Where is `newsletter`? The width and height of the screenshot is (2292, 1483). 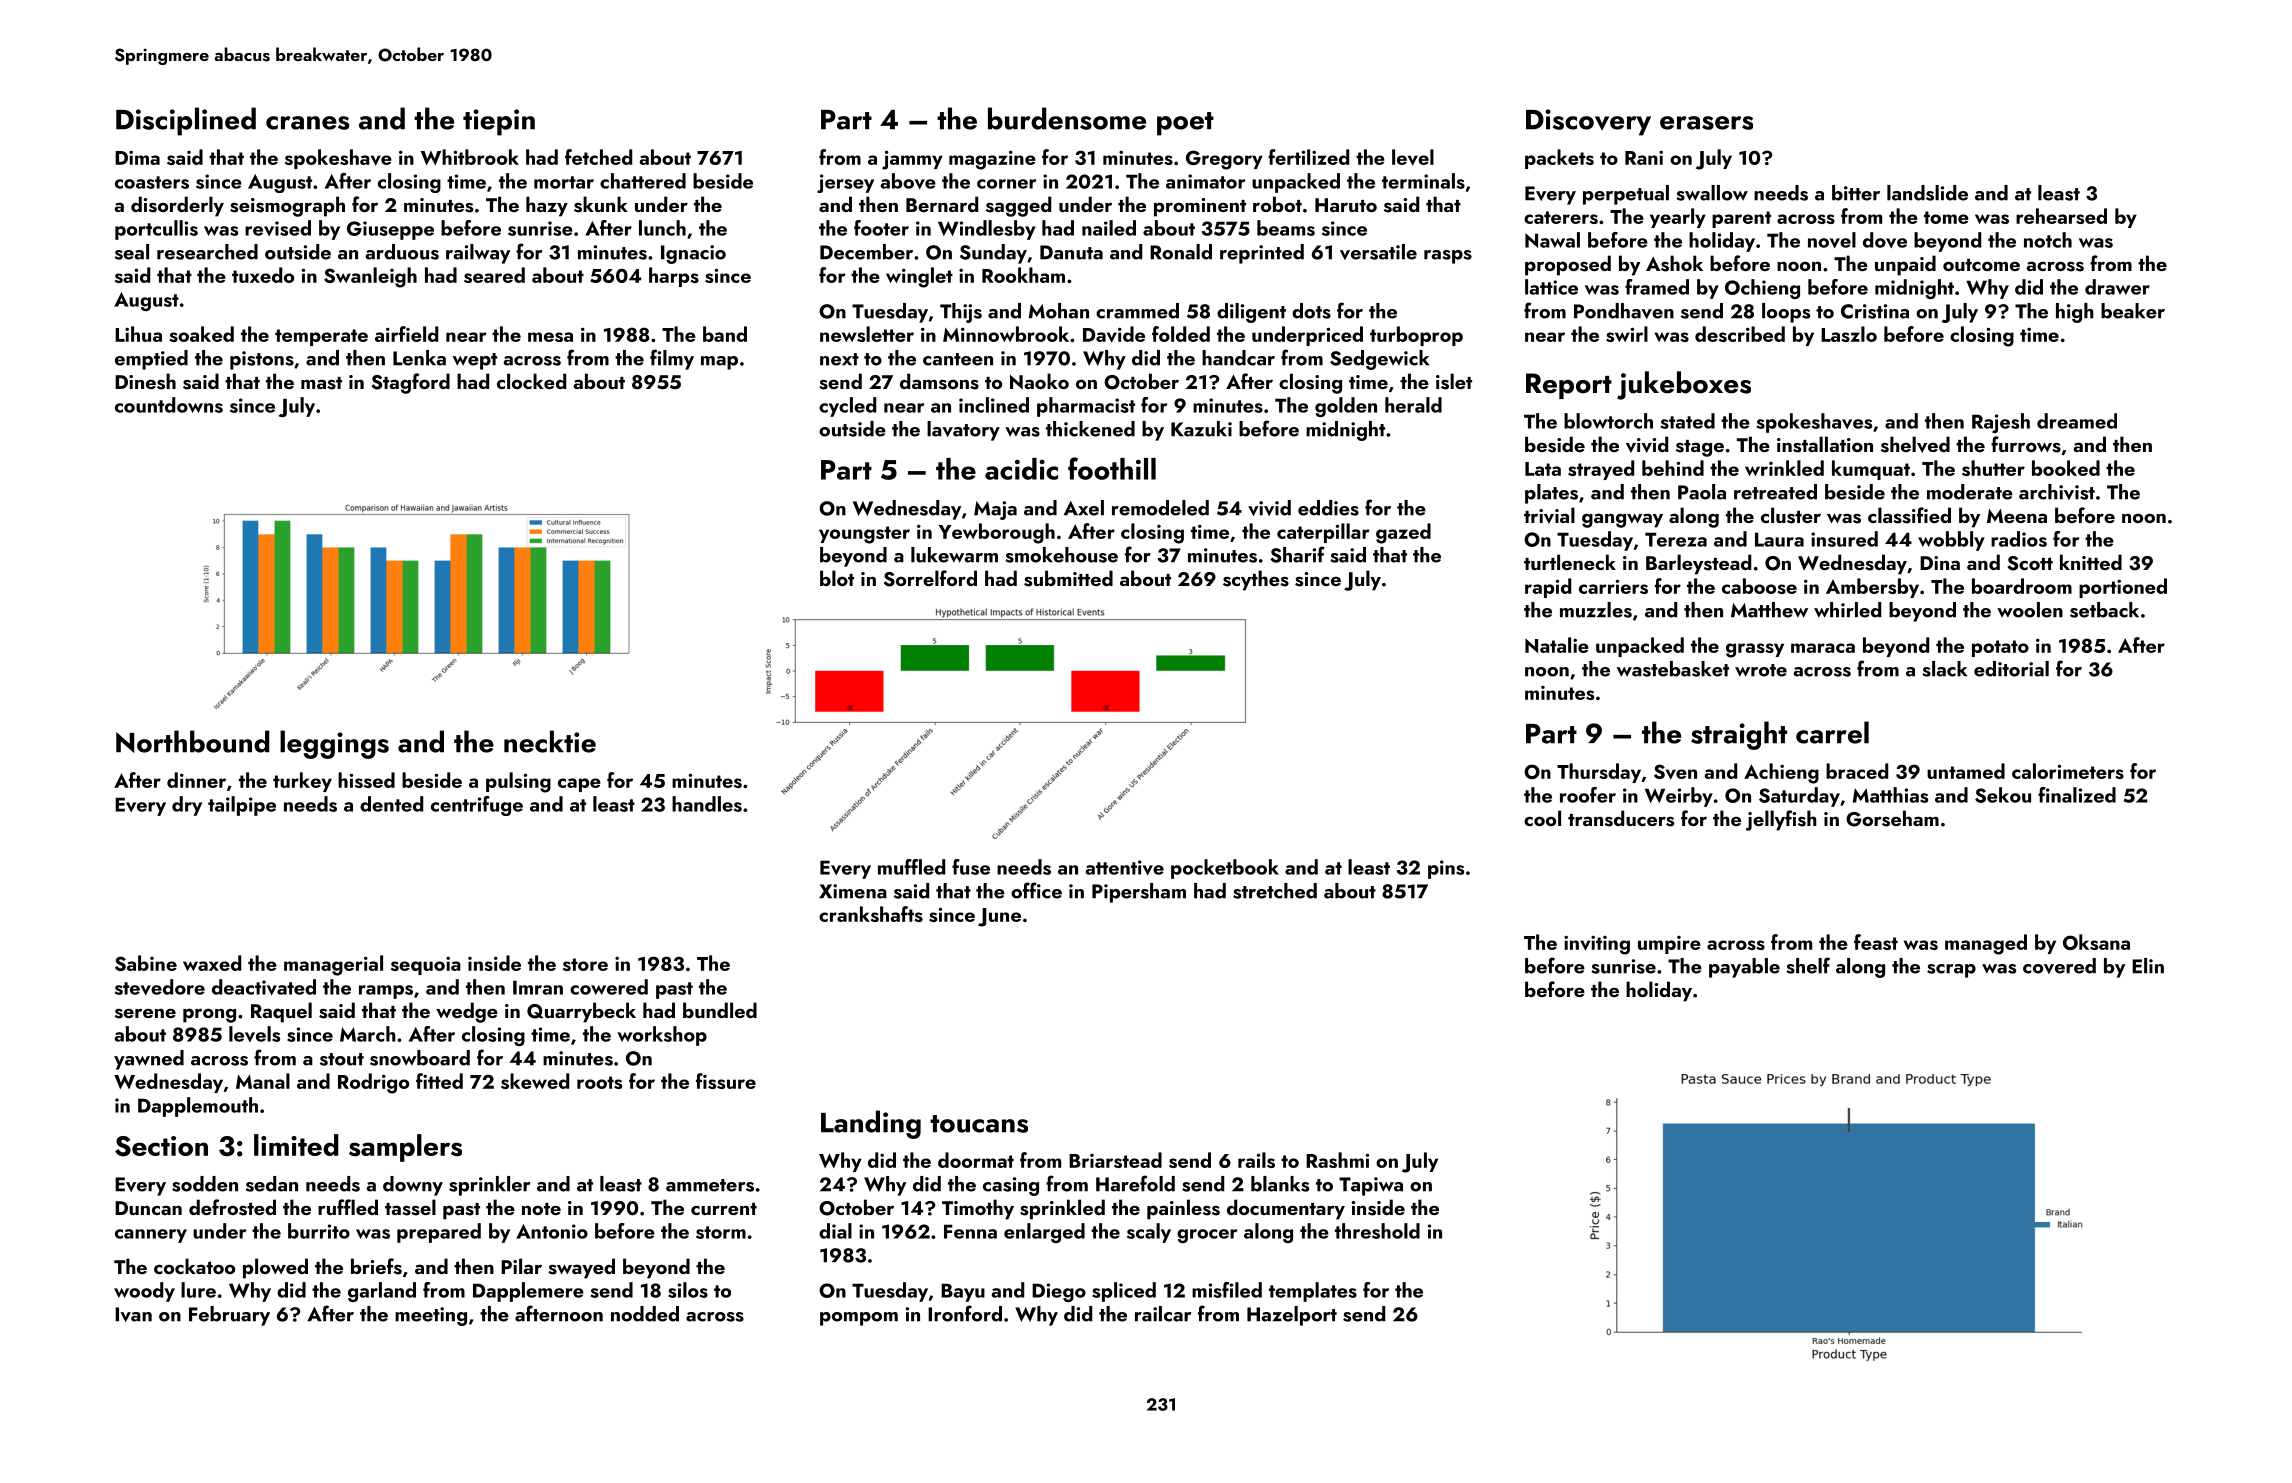 newsletter is located at coordinates (867, 334).
